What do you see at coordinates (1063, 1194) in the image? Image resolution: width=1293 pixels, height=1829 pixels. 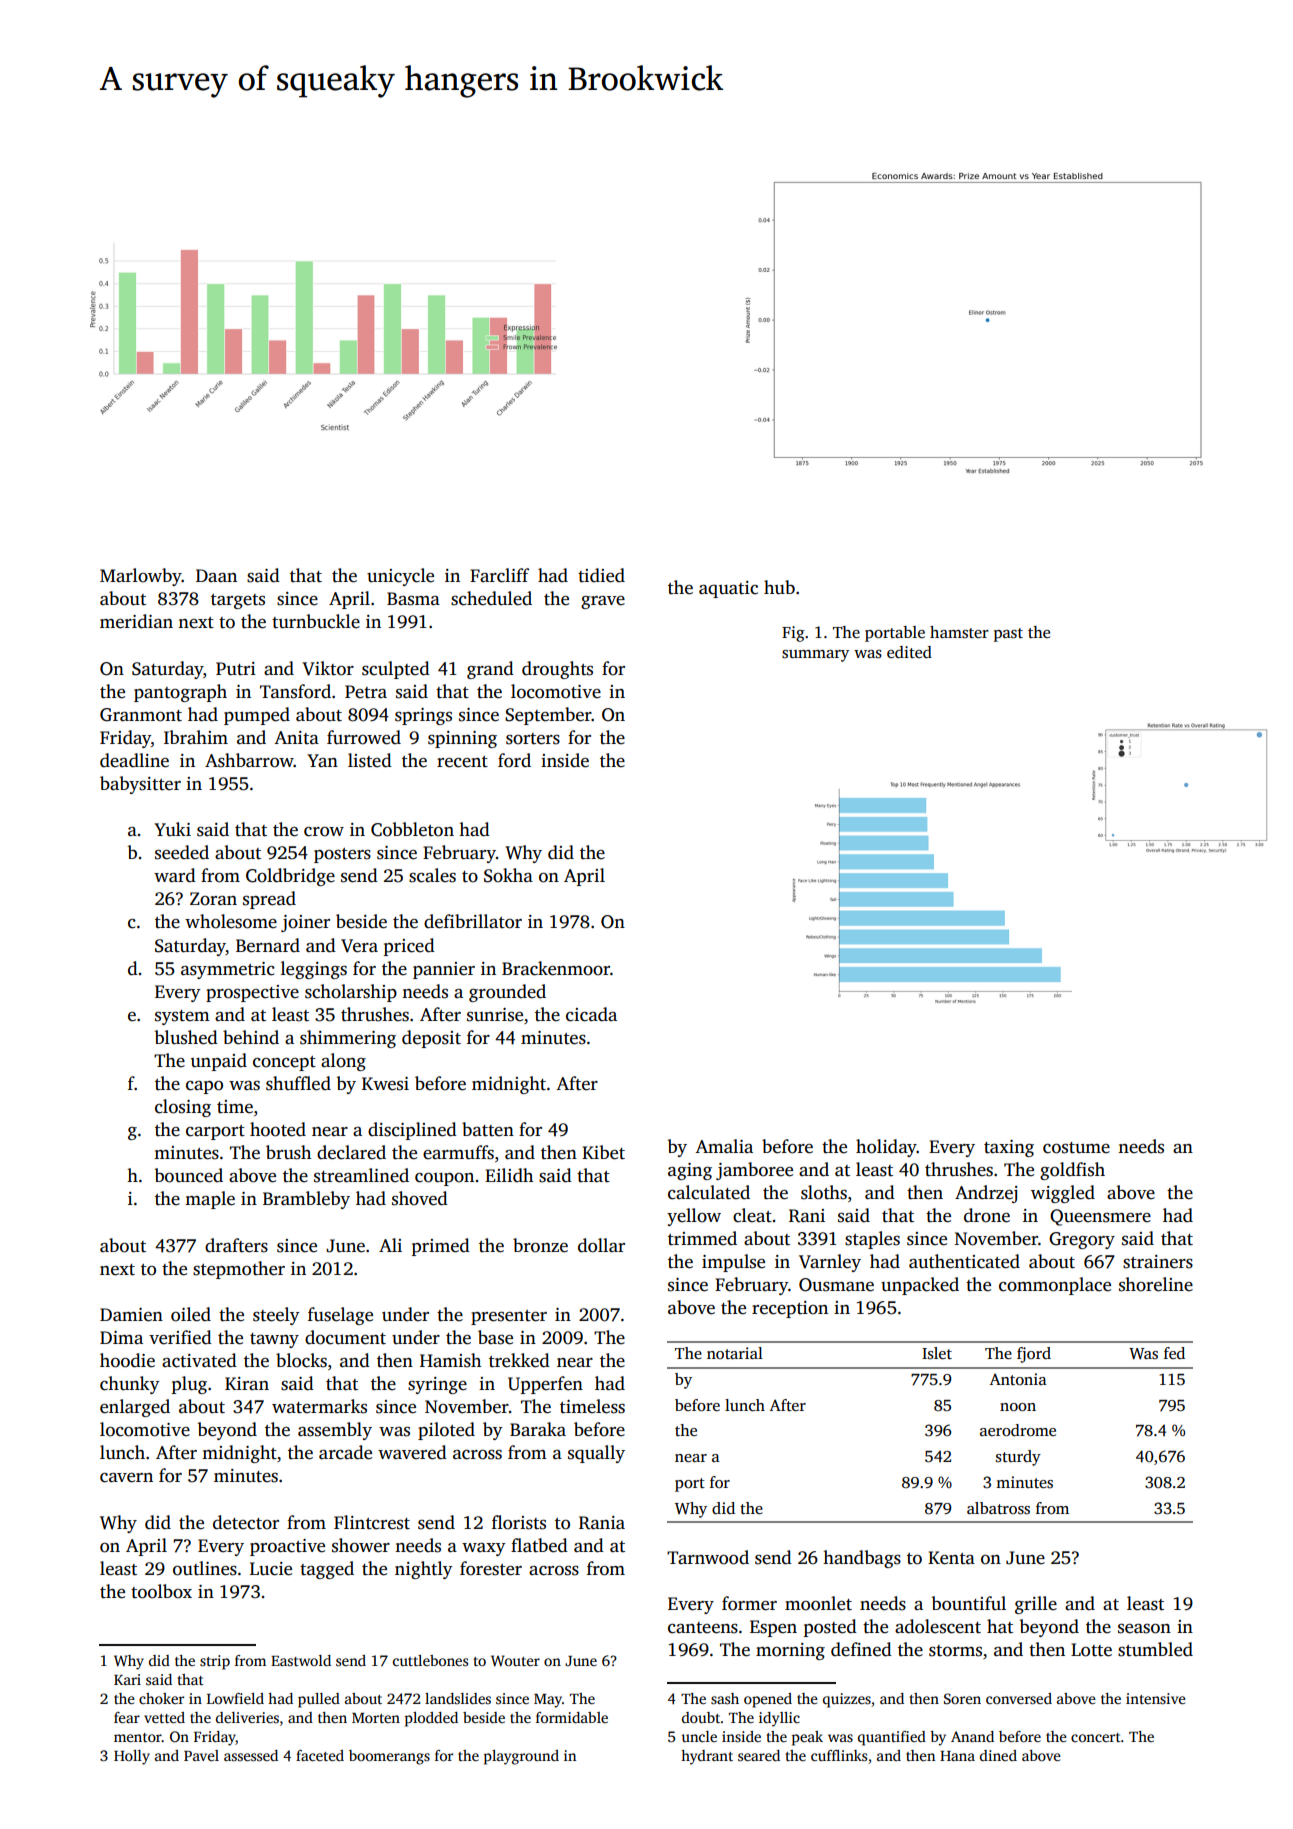 I see `wiggled` at bounding box center [1063, 1194].
